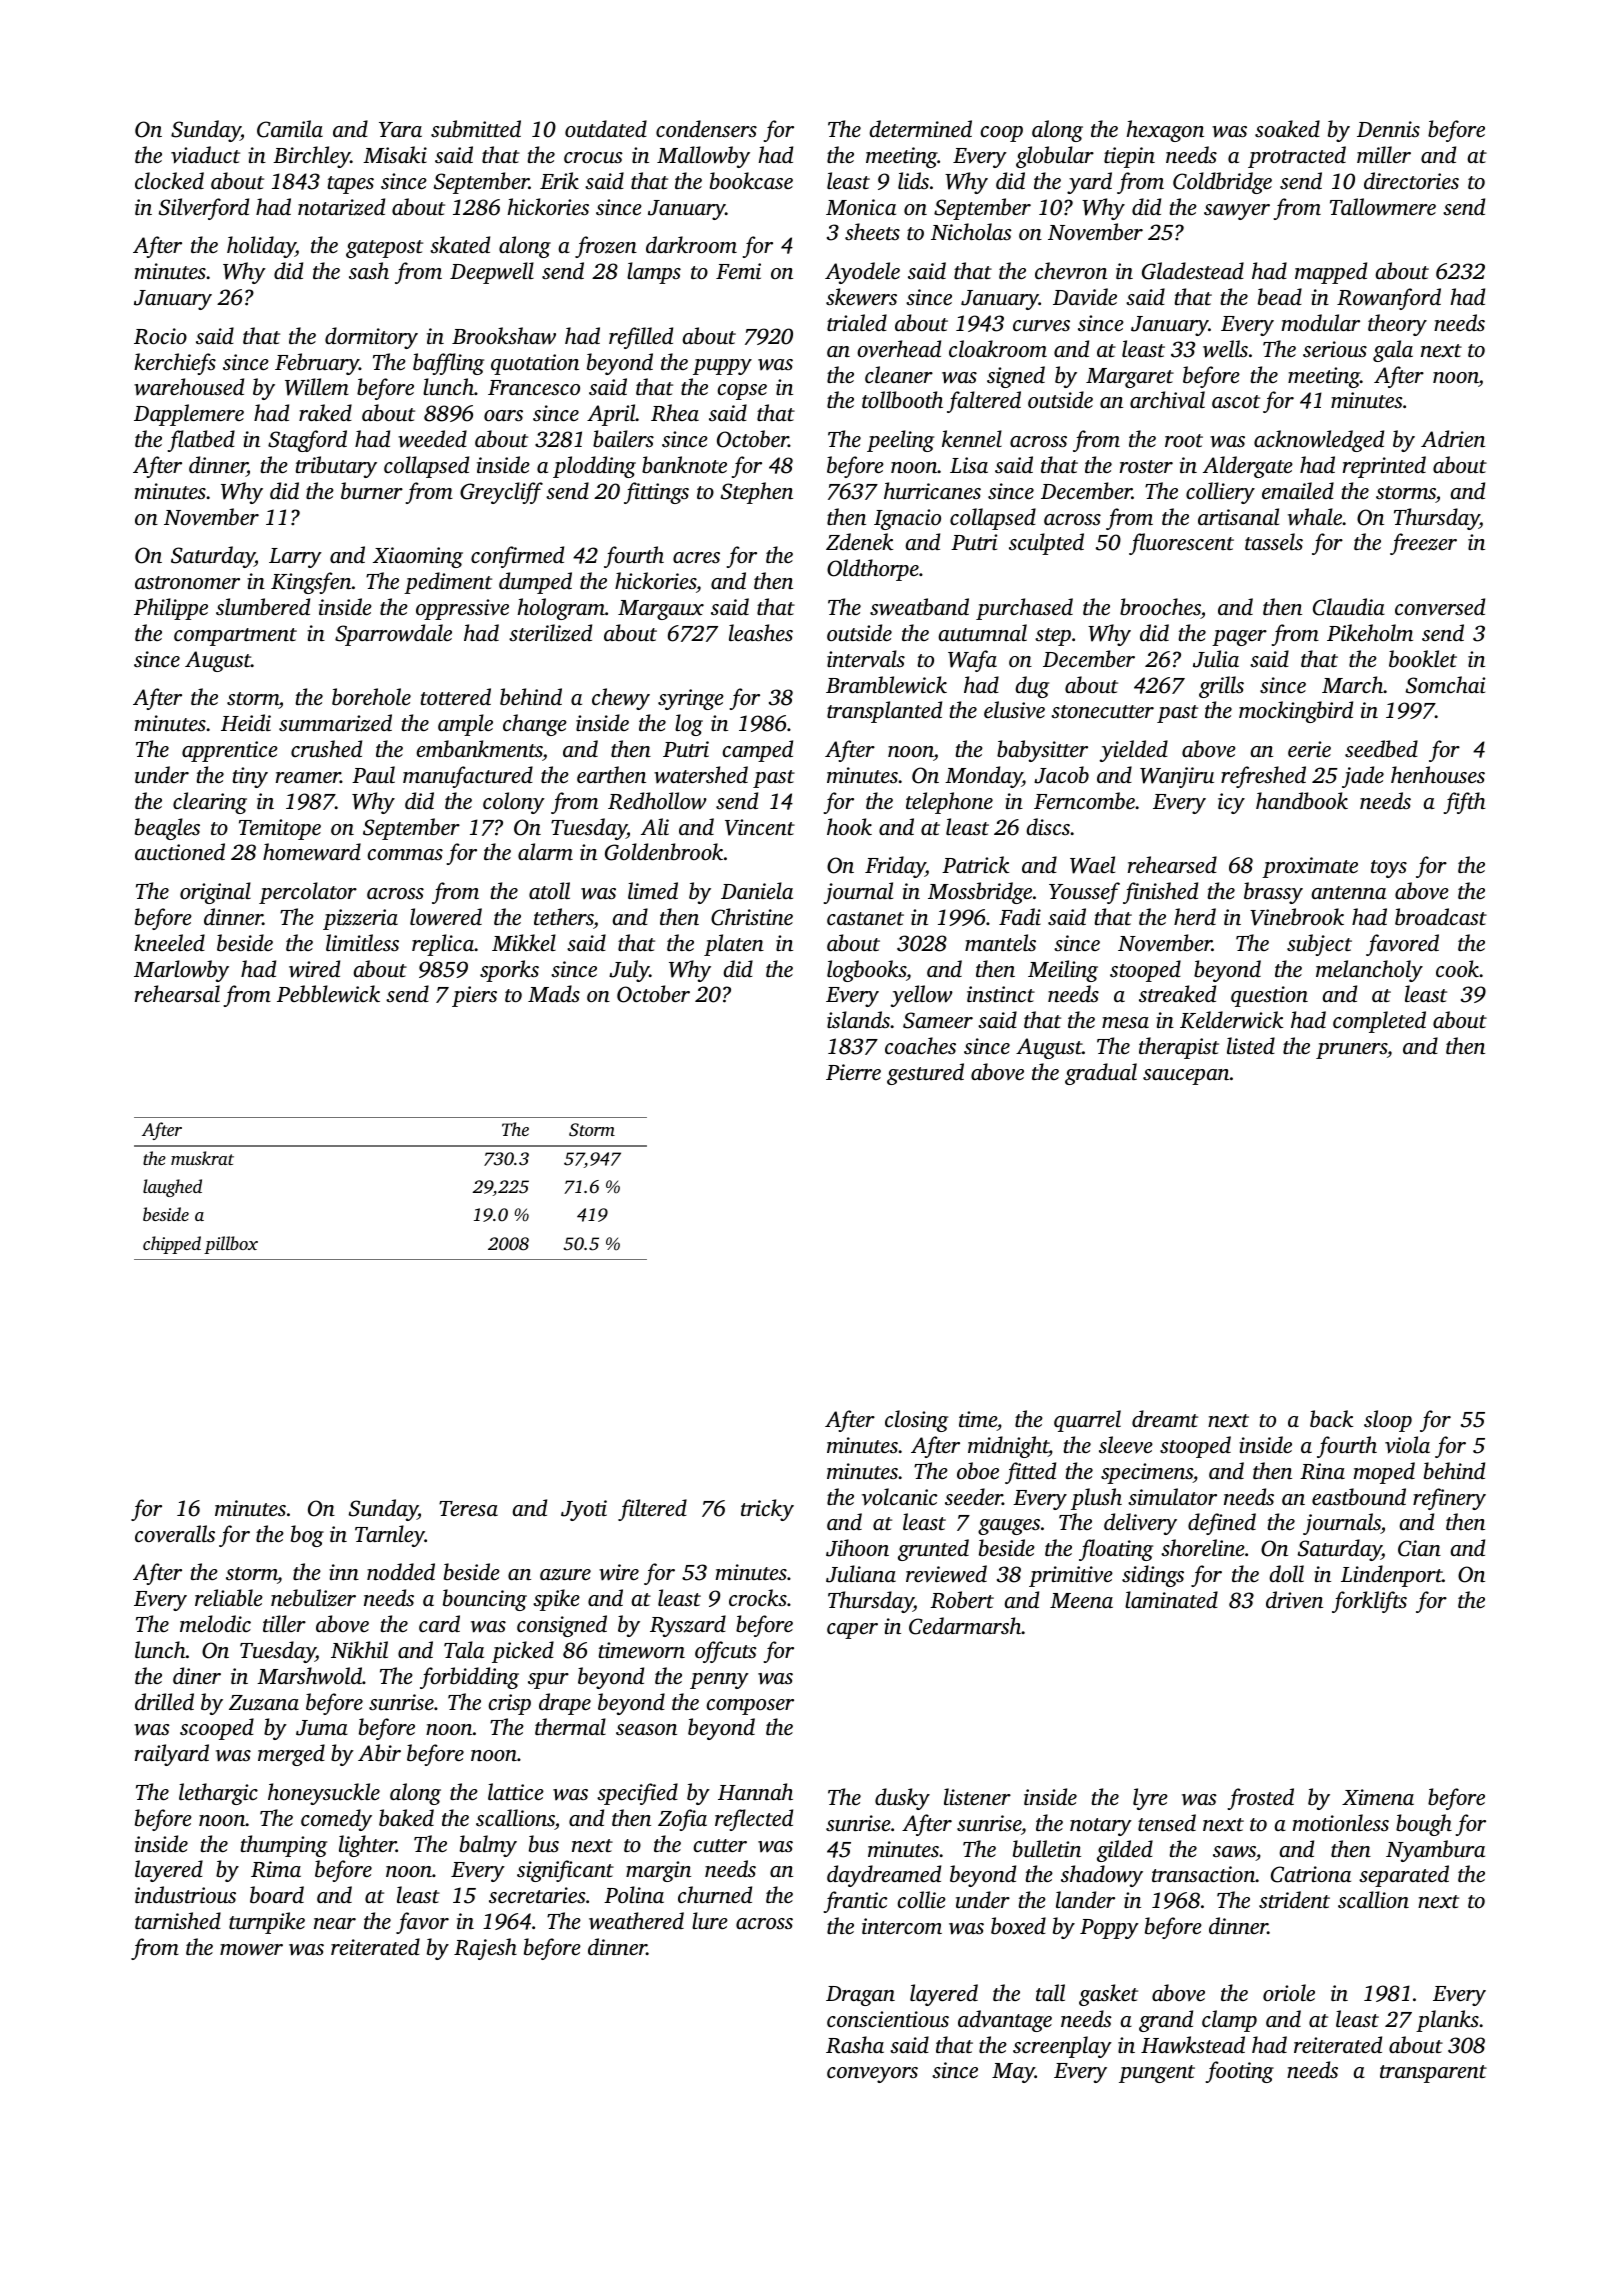  I want to click on July, so click(629, 971).
